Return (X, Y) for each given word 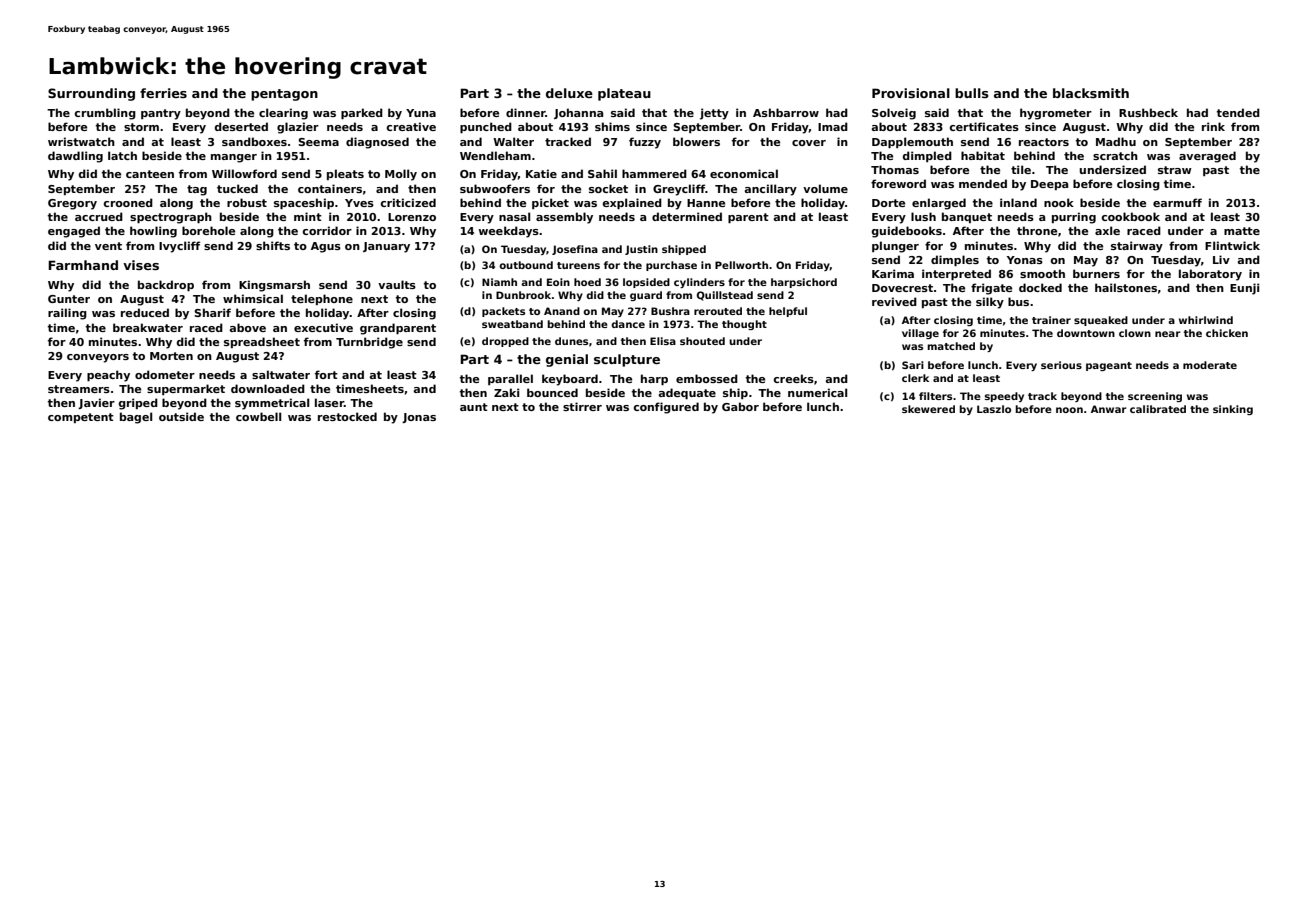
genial (567, 360)
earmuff (1177, 202)
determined (687, 216)
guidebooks (907, 232)
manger (234, 158)
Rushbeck (1148, 112)
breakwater (148, 327)
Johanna (578, 113)
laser (329, 402)
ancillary (771, 190)
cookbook (1131, 216)
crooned (128, 202)
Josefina (575, 250)
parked (362, 113)
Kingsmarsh (274, 286)
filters (935, 396)
